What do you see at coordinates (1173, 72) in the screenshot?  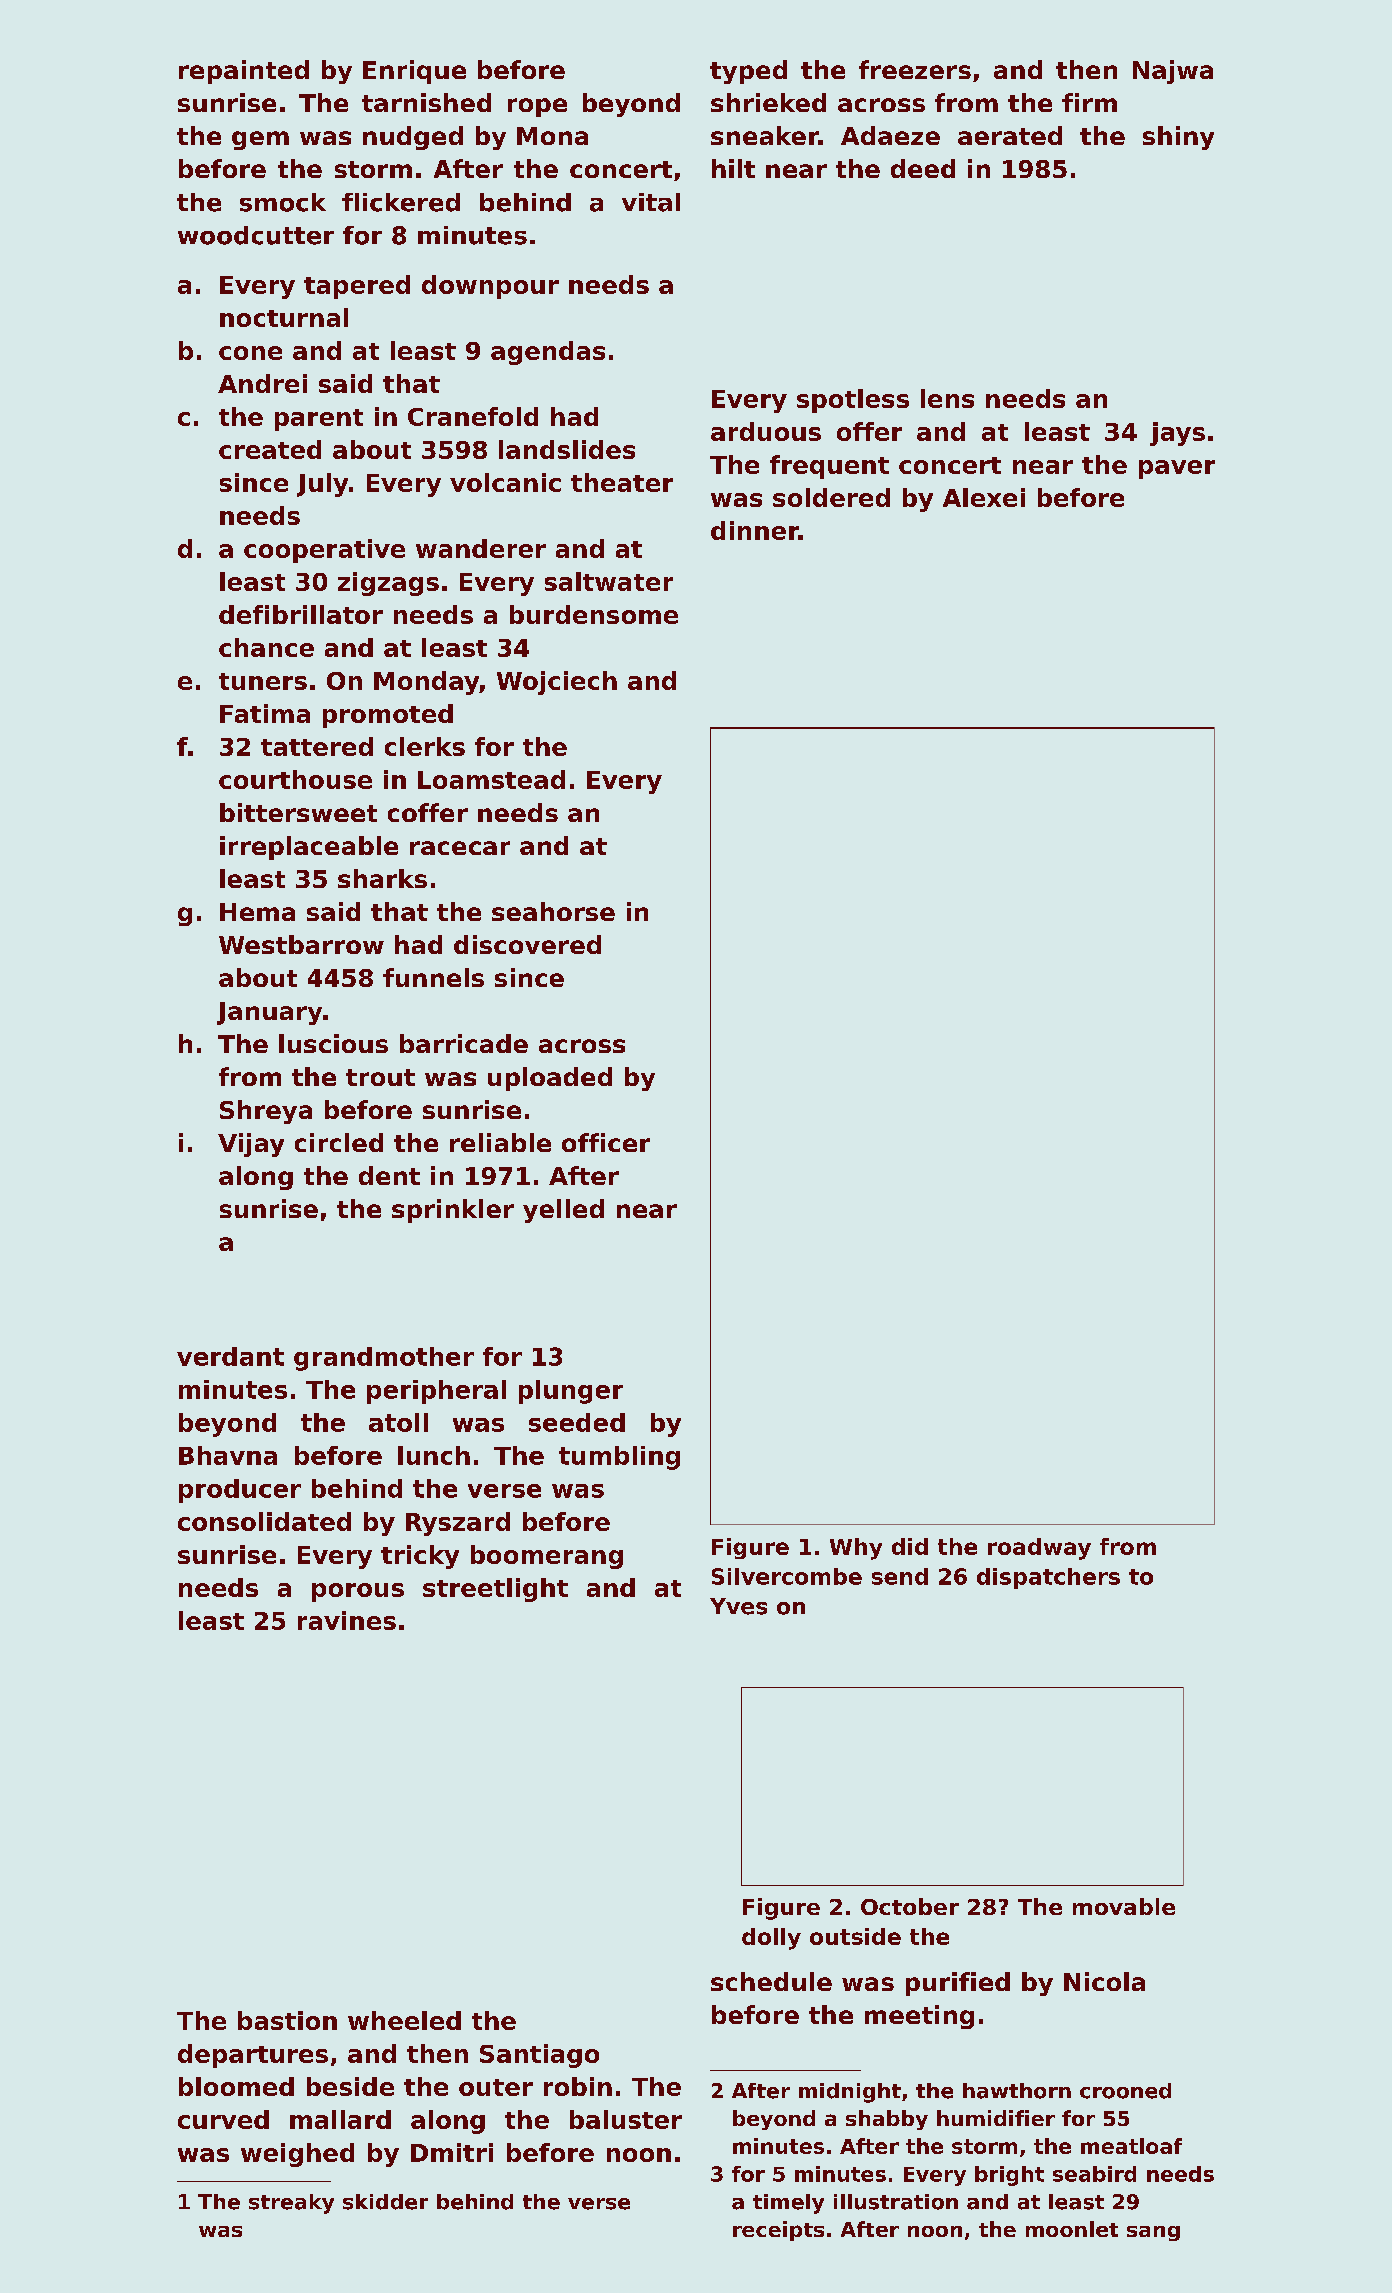 I see `Najwa` at bounding box center [1173, 72].
